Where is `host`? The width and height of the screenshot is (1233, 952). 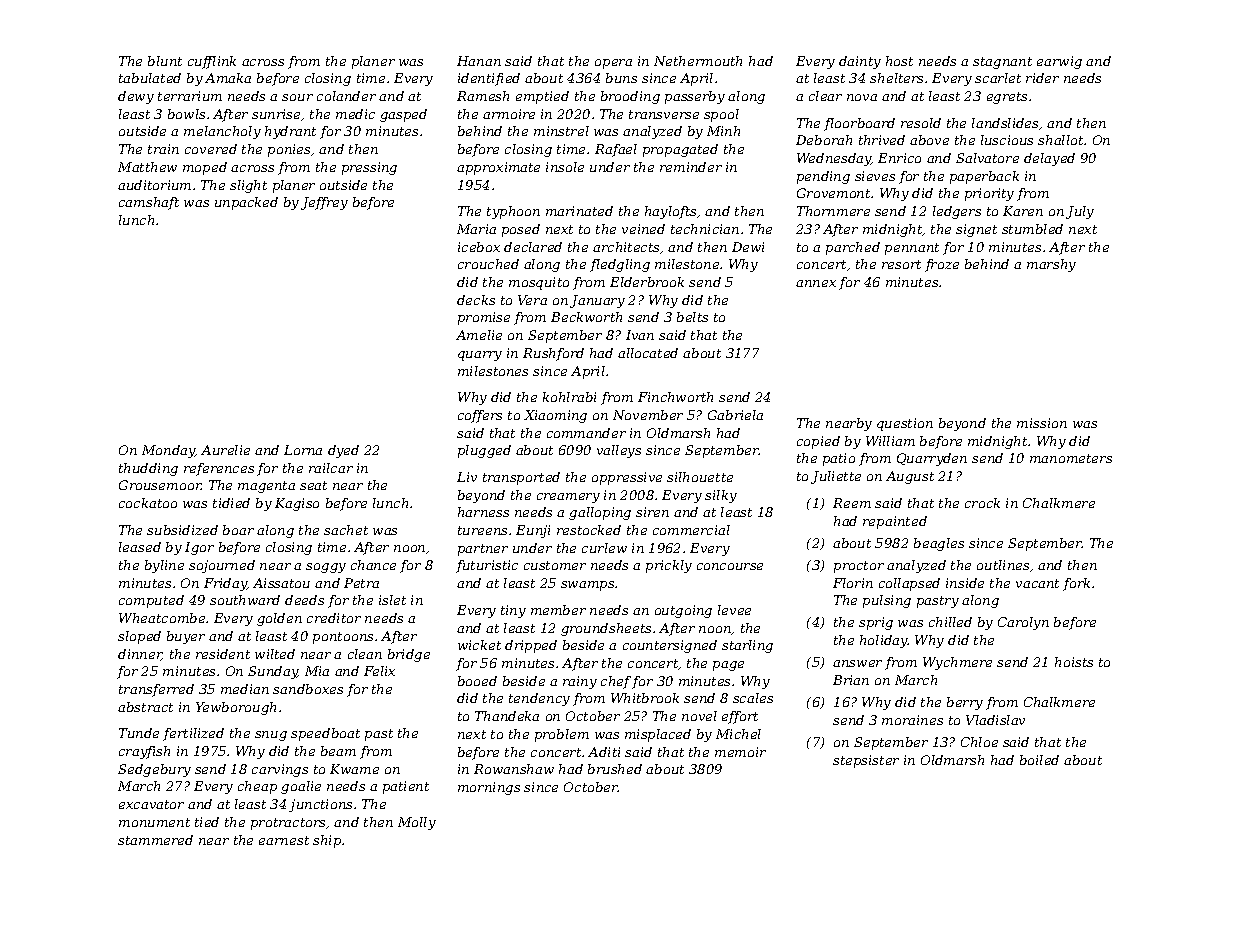 host is located at coordinates (899, 61).
